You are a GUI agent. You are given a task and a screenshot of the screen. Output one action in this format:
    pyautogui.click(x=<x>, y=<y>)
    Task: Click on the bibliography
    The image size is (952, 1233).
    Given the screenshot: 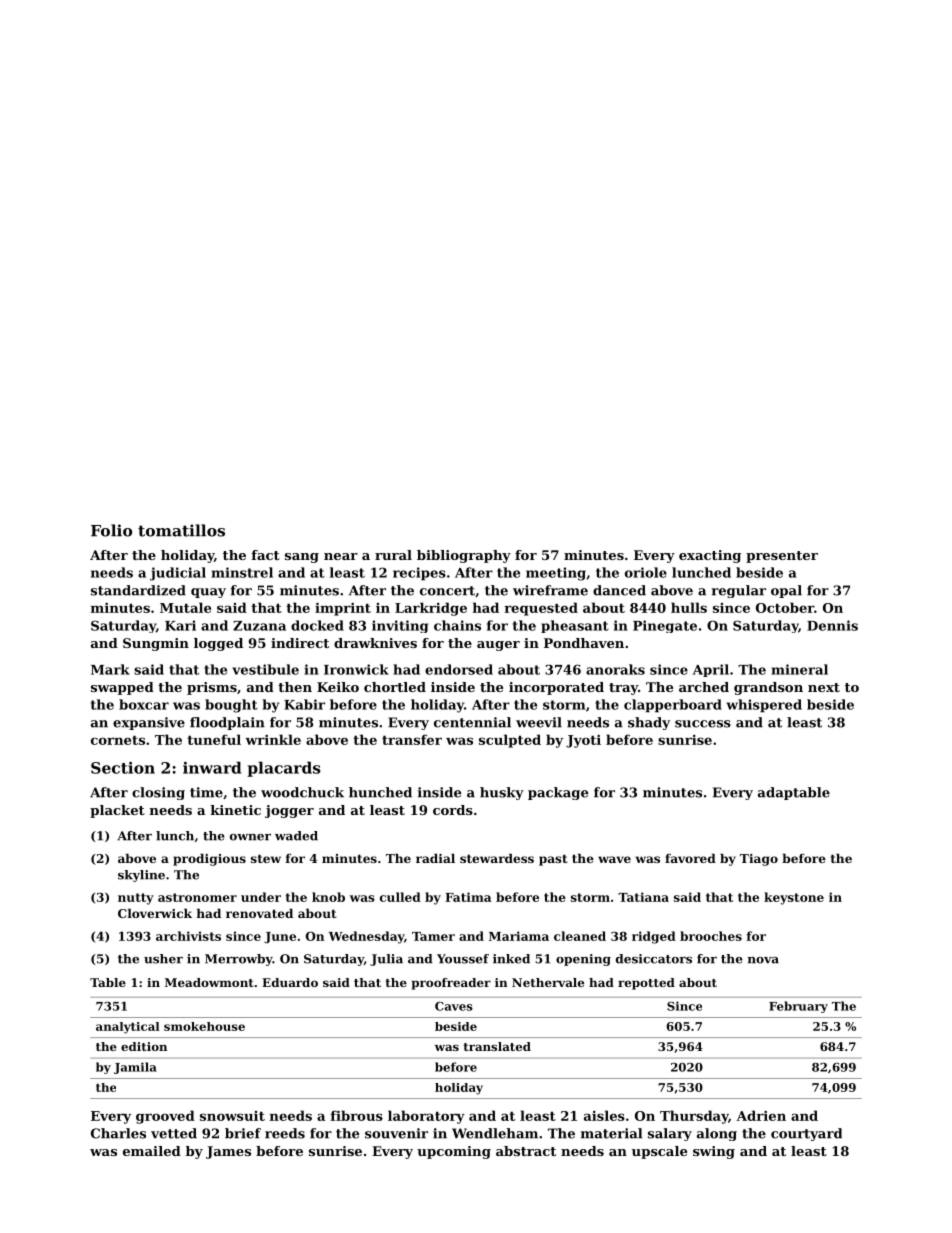 What is the action you would take?
    pyautogui.click(x=464, y=556)
